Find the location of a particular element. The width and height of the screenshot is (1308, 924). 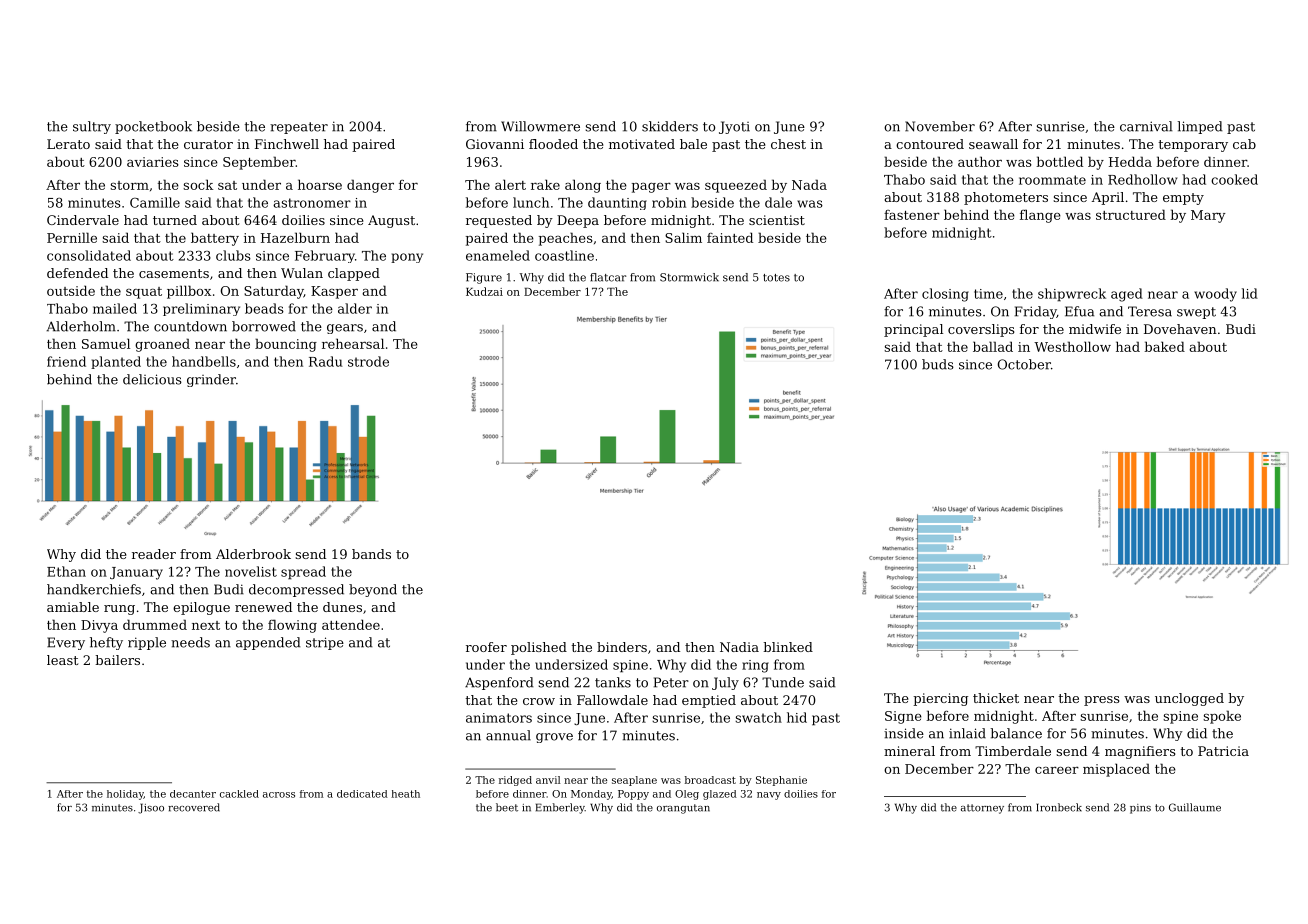

broadcast is located at coordinates (710, 780).
